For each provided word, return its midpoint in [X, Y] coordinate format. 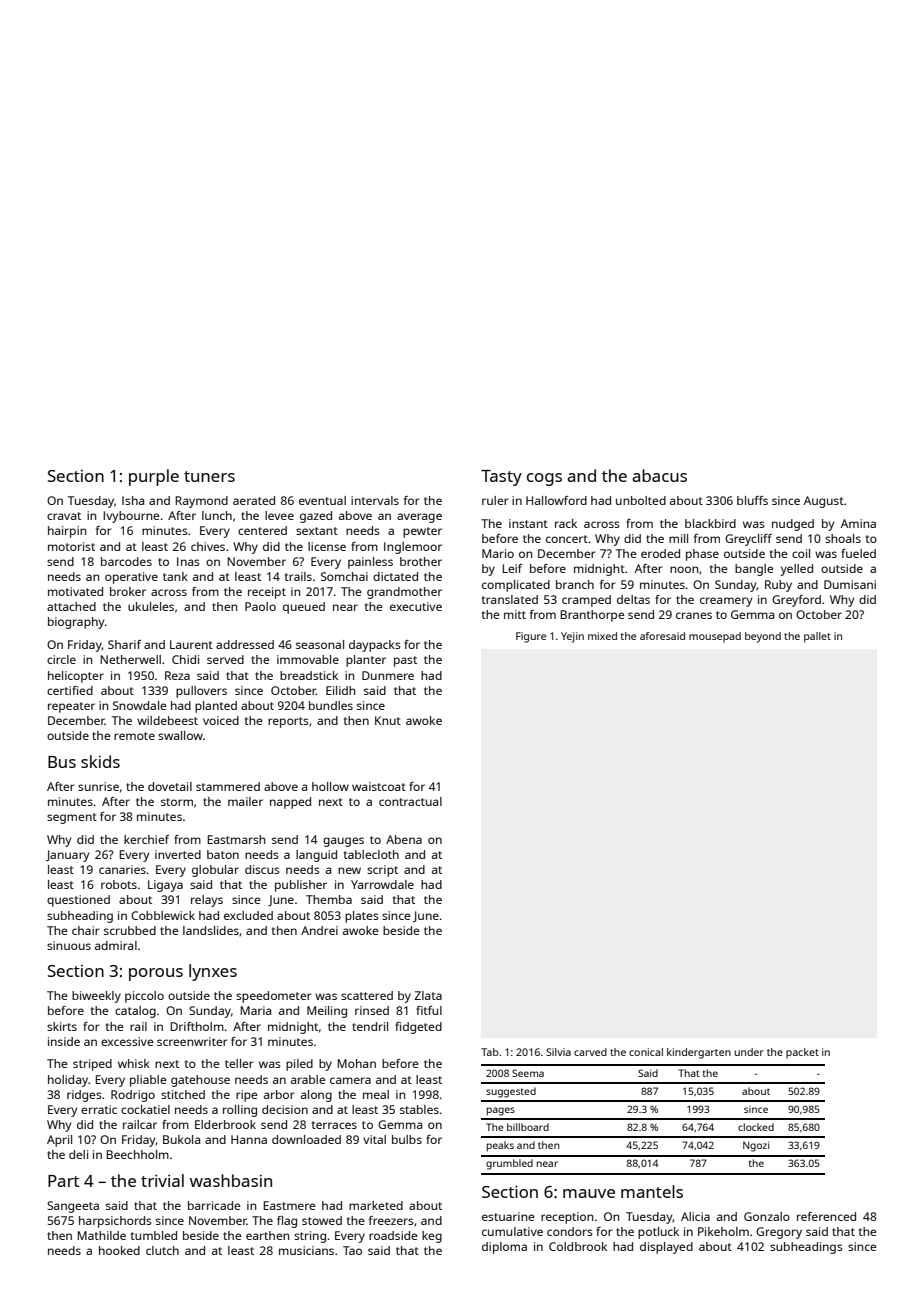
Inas [188, 561]
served [225, 659]
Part [63, 1181]
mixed [602, 636]
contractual [410, 801]
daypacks [375, 646]
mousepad [715, 637]
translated [510, 599]
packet [802, 1053]
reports [288, 722]
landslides [211, 930]
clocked [756, 1127]
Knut [388, 720]
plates [362, 917]
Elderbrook [225, 1124]
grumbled [509, 1164]
